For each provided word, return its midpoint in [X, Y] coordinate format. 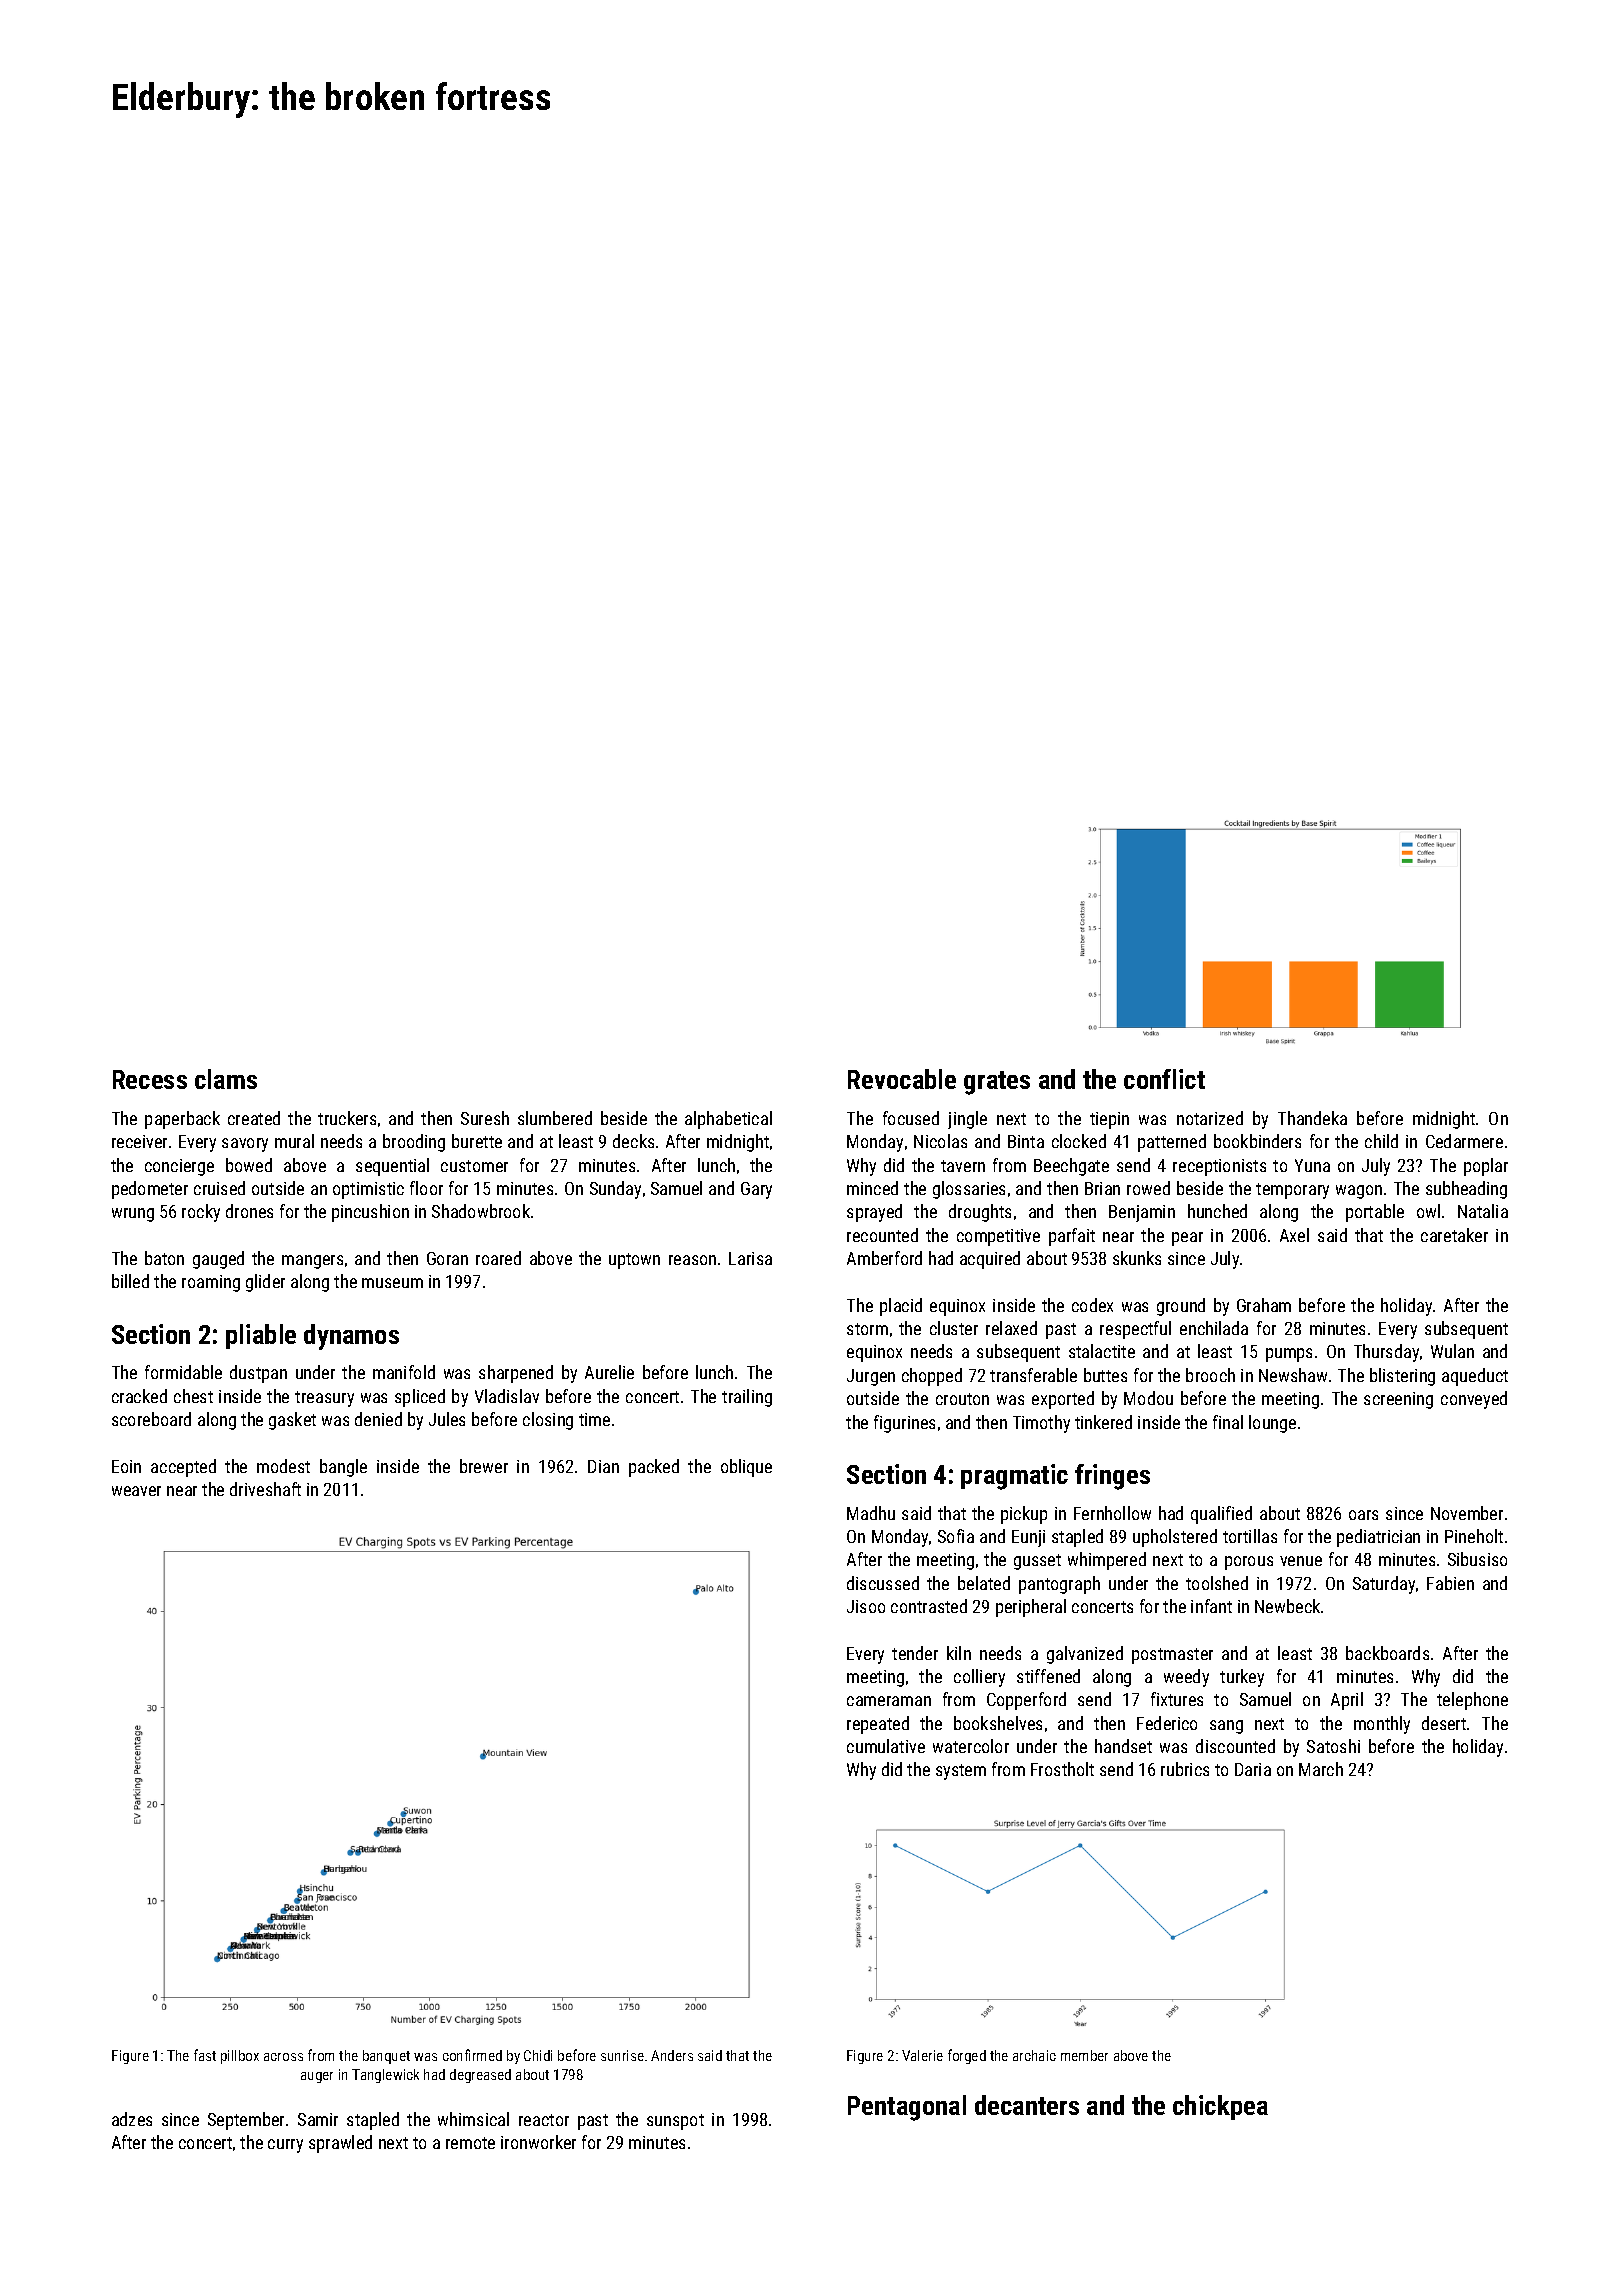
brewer [484, 1466]
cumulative [886, 1746]
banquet [386, 2057]
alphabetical [728, 1120]
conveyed [1474, 1400]
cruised [219, 1188]
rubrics [1185, 1769]
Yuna [1312, 1165]
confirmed [472, 2055]
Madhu [871, 1513]
